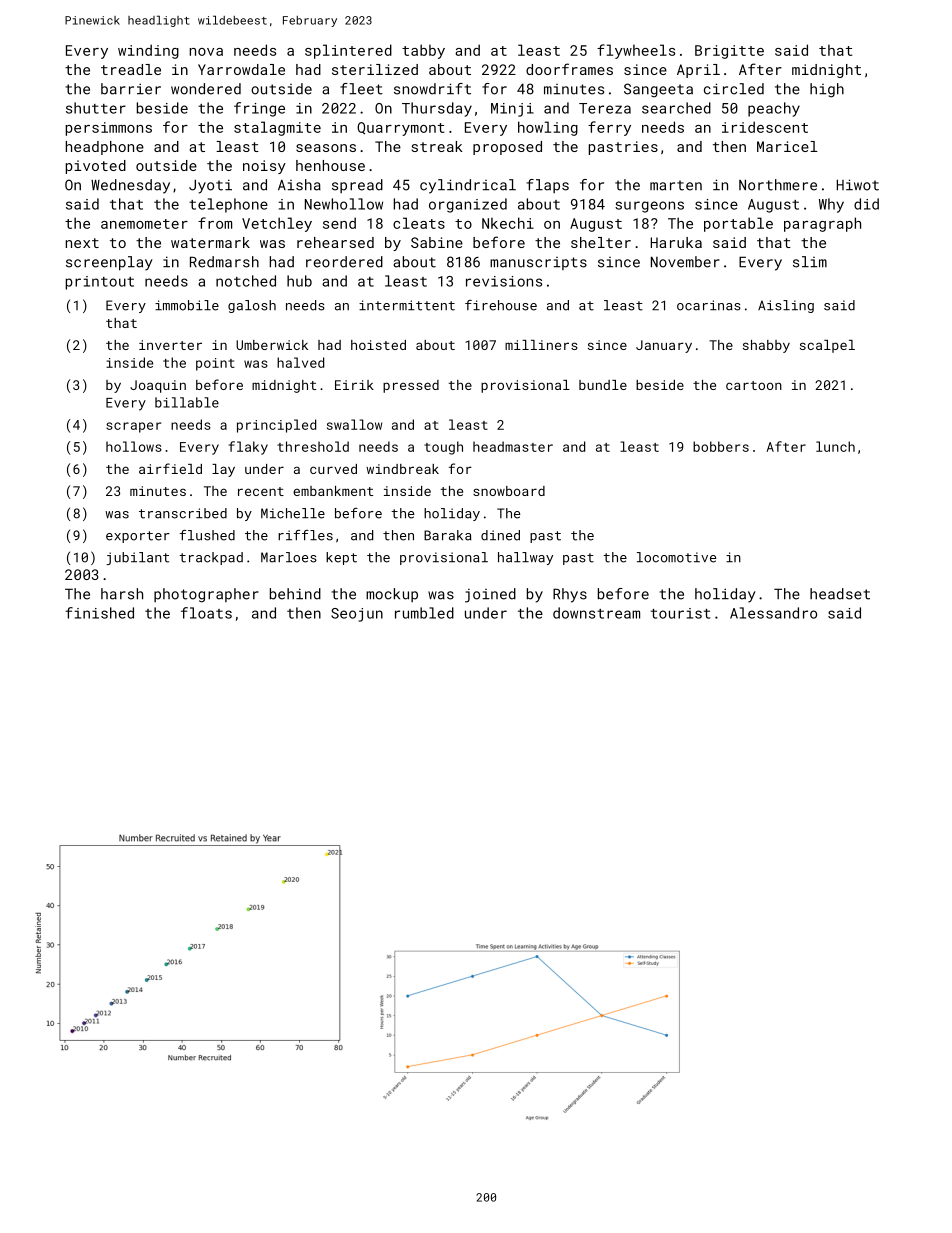 The height and width of the screenshot is (1233, 952). I want to click on bundle, so click(603, 385).
